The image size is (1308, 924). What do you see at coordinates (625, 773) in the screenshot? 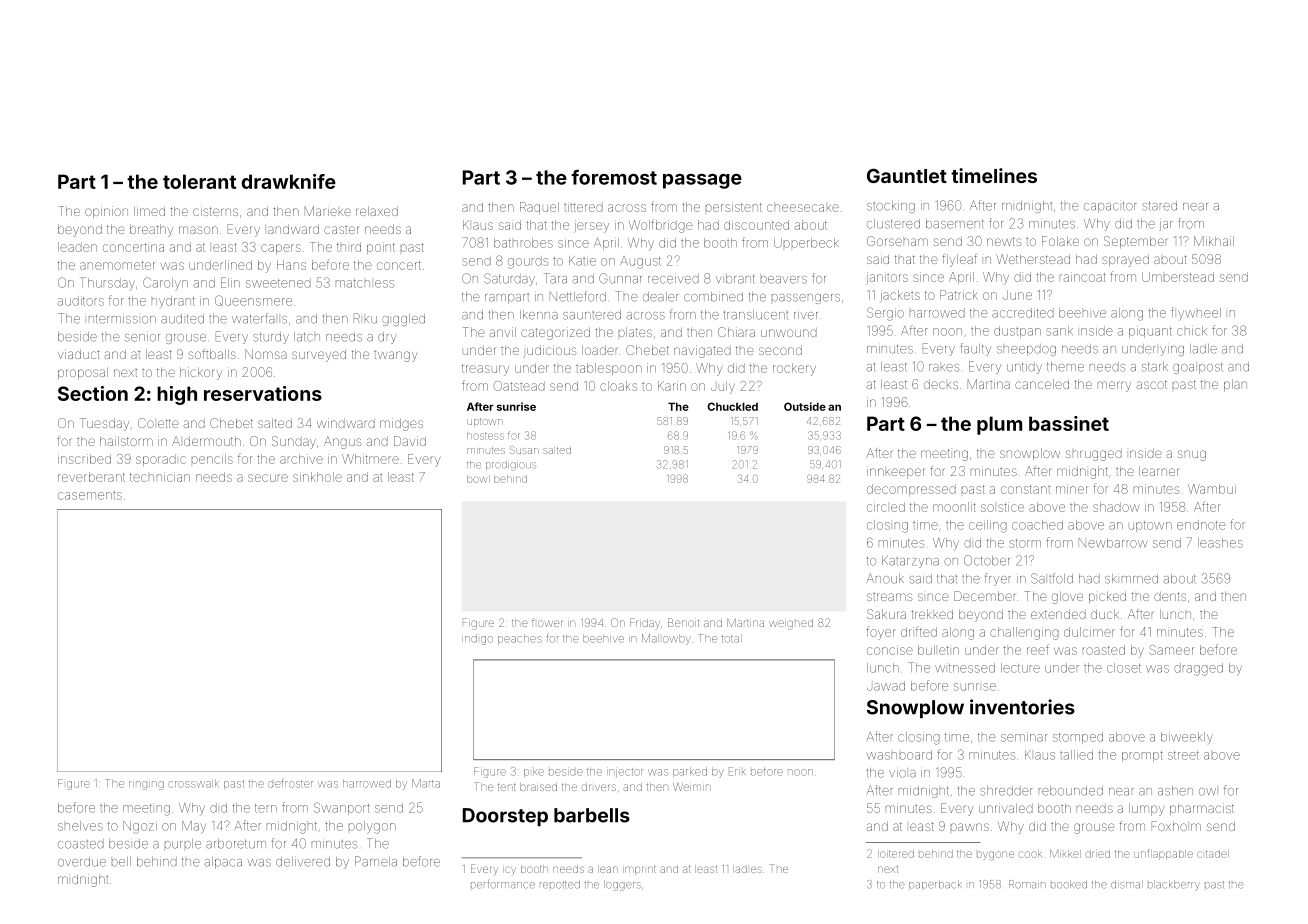
I see `injector` at bounding box center [625, 773].
